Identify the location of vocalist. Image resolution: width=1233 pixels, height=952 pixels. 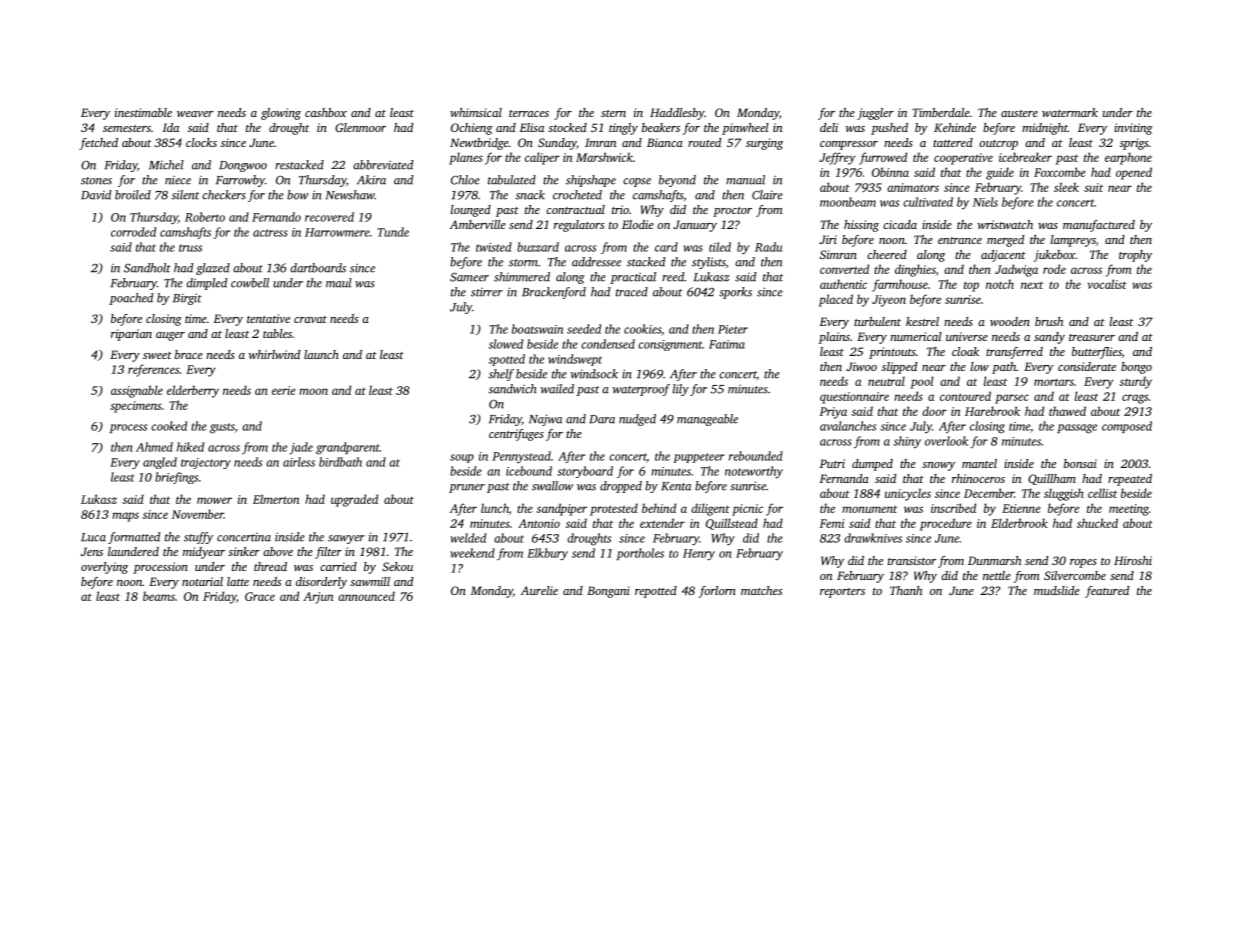
(1107, 284).
